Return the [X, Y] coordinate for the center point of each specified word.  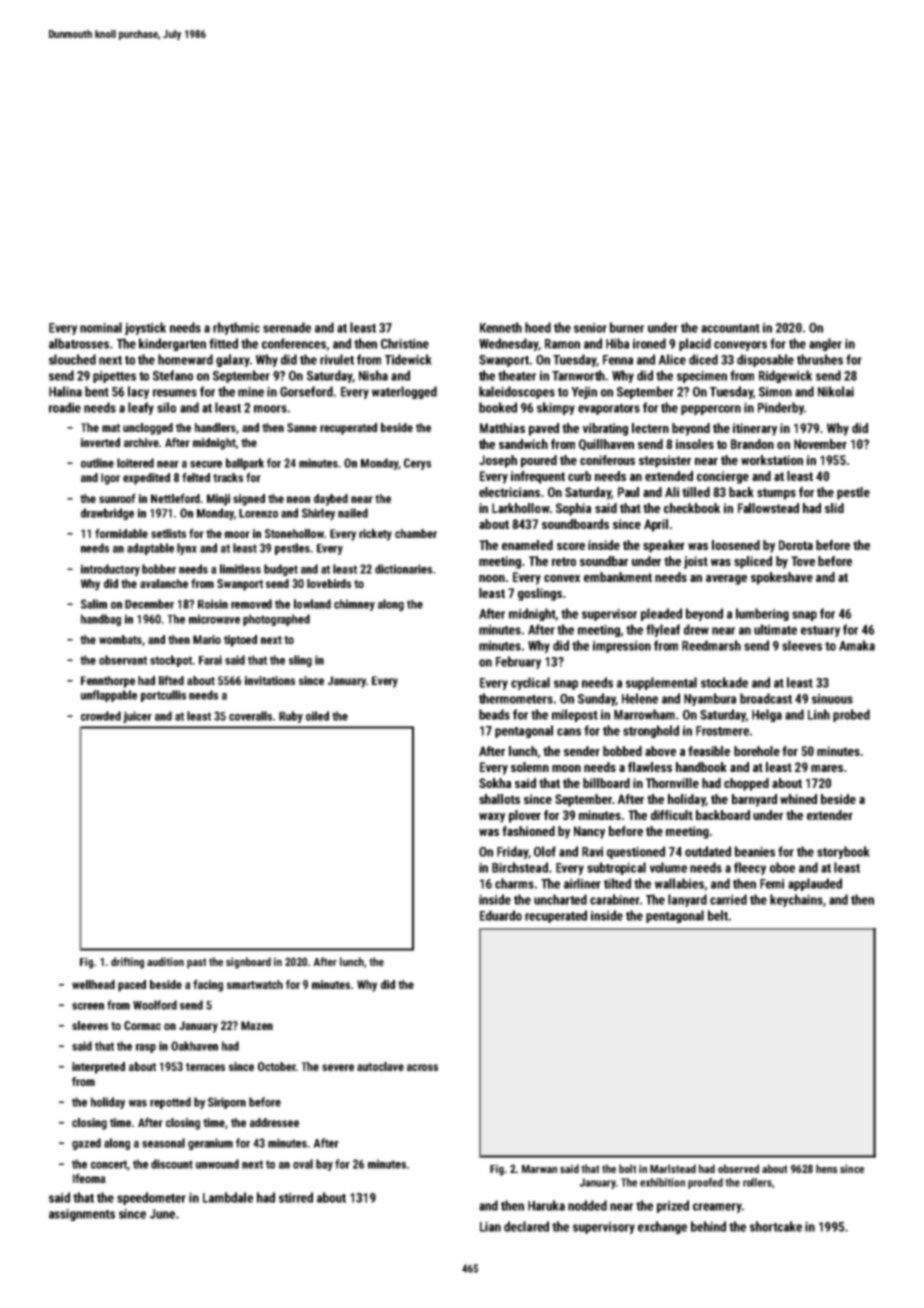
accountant [730, 328]
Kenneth [501, 327]
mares [827, 768]
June [162, 1214]
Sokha [495, 783]
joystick [145, 328]
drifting [127, 963]
